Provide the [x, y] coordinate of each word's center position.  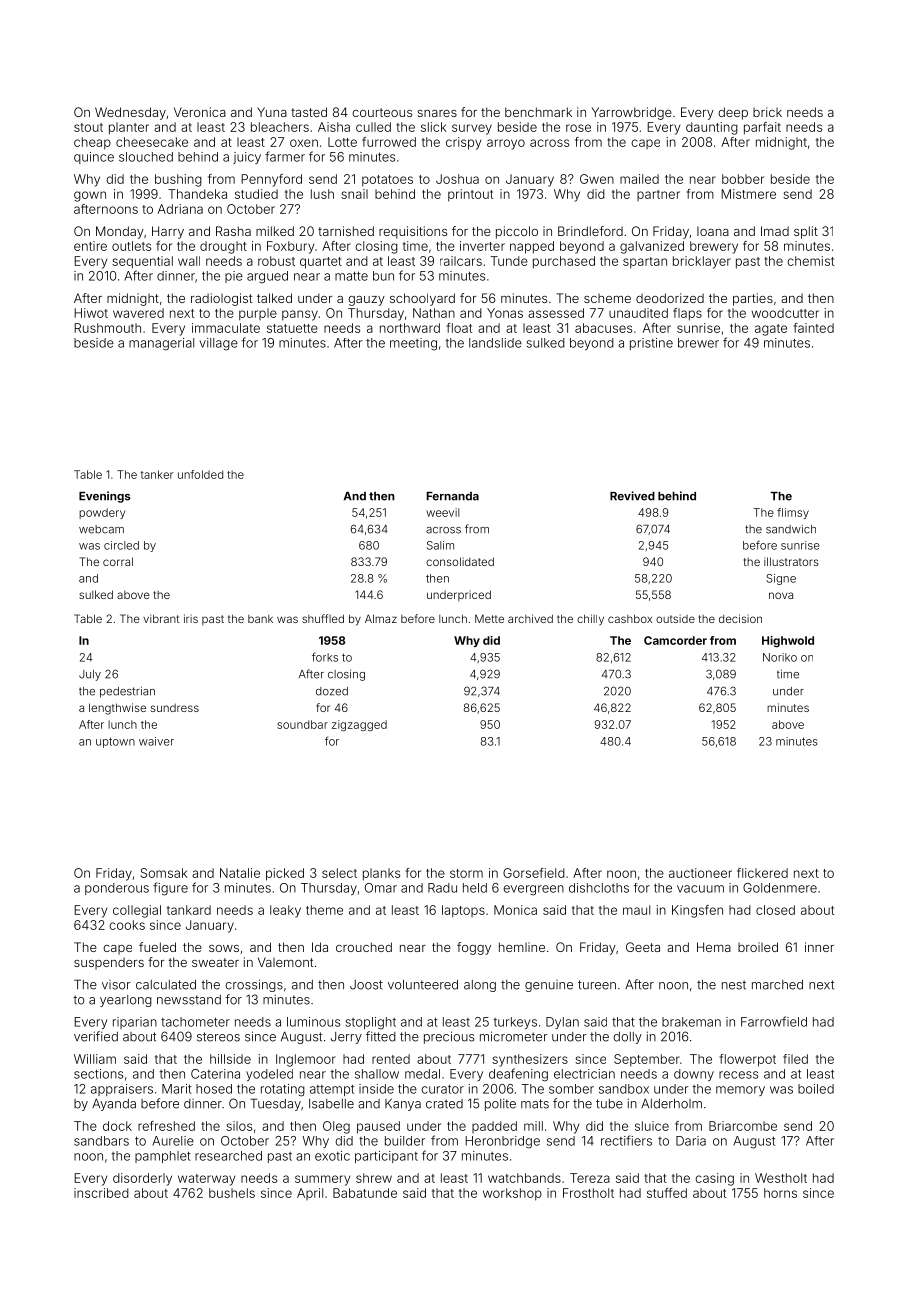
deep [733, 113]
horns [780, 1193]
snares [437, 113]
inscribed [101, 1193]
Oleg [336, 1127]
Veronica [200, 112]
